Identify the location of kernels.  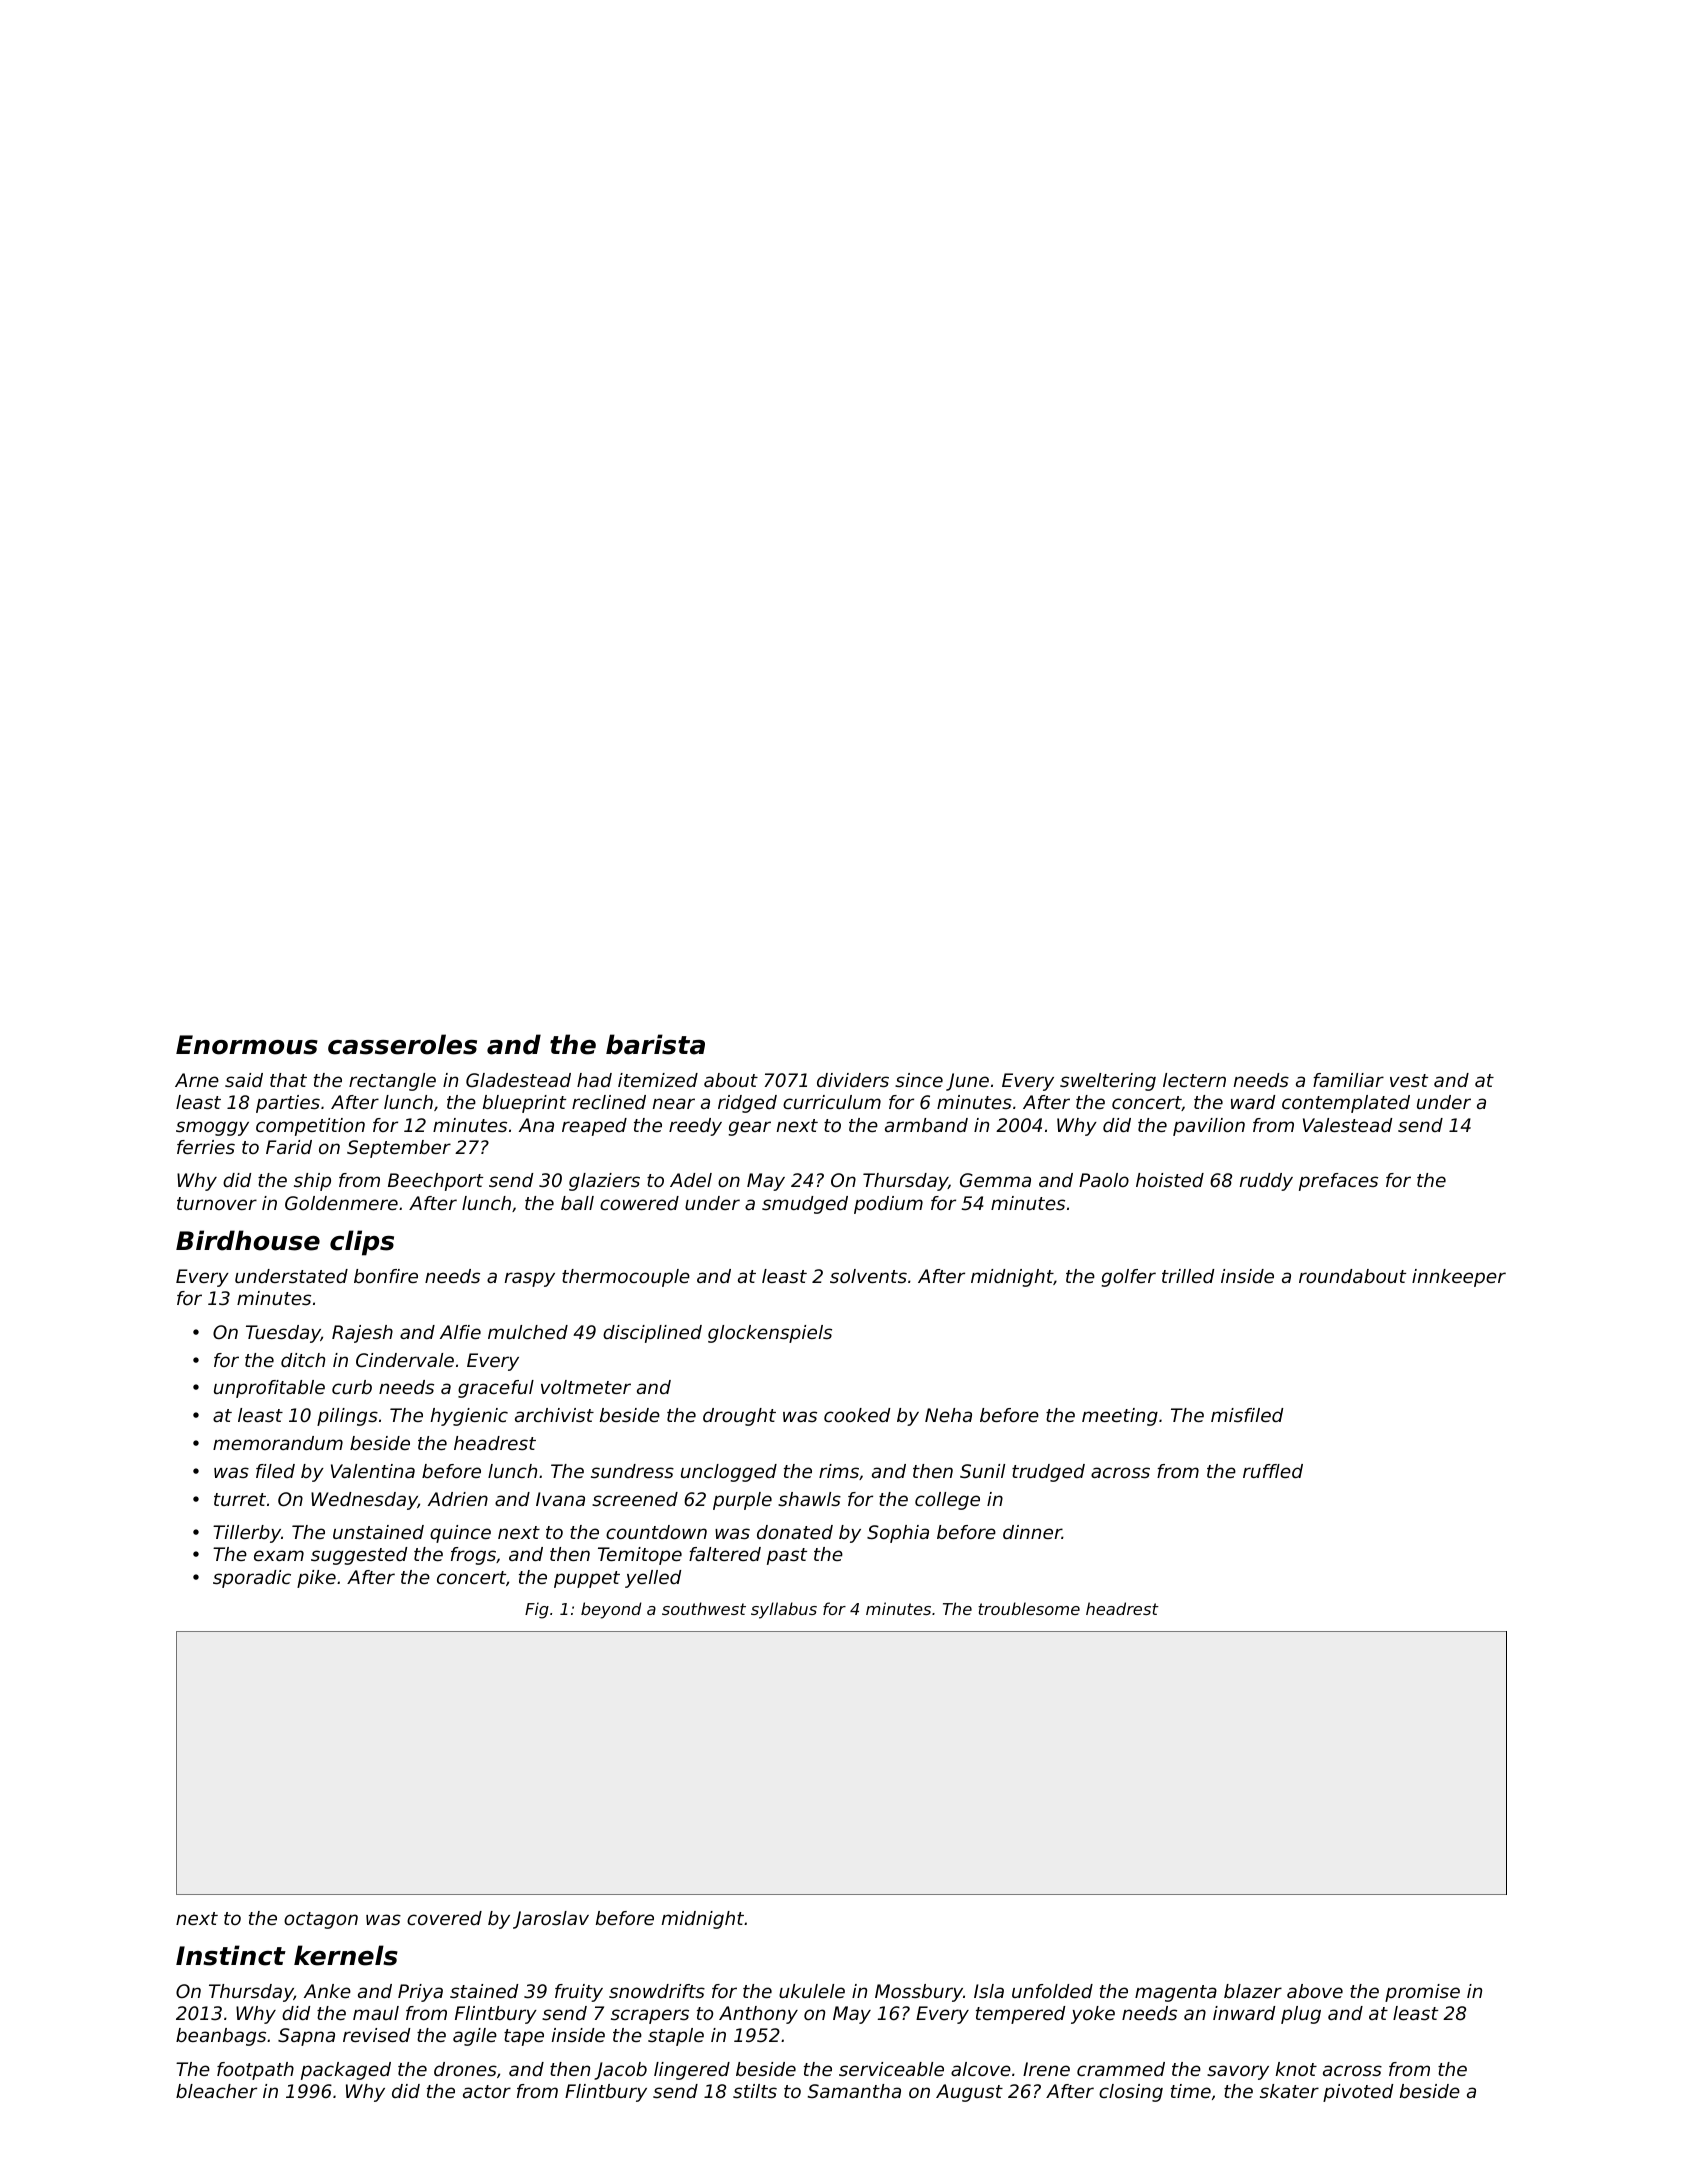
(346, 1955).
